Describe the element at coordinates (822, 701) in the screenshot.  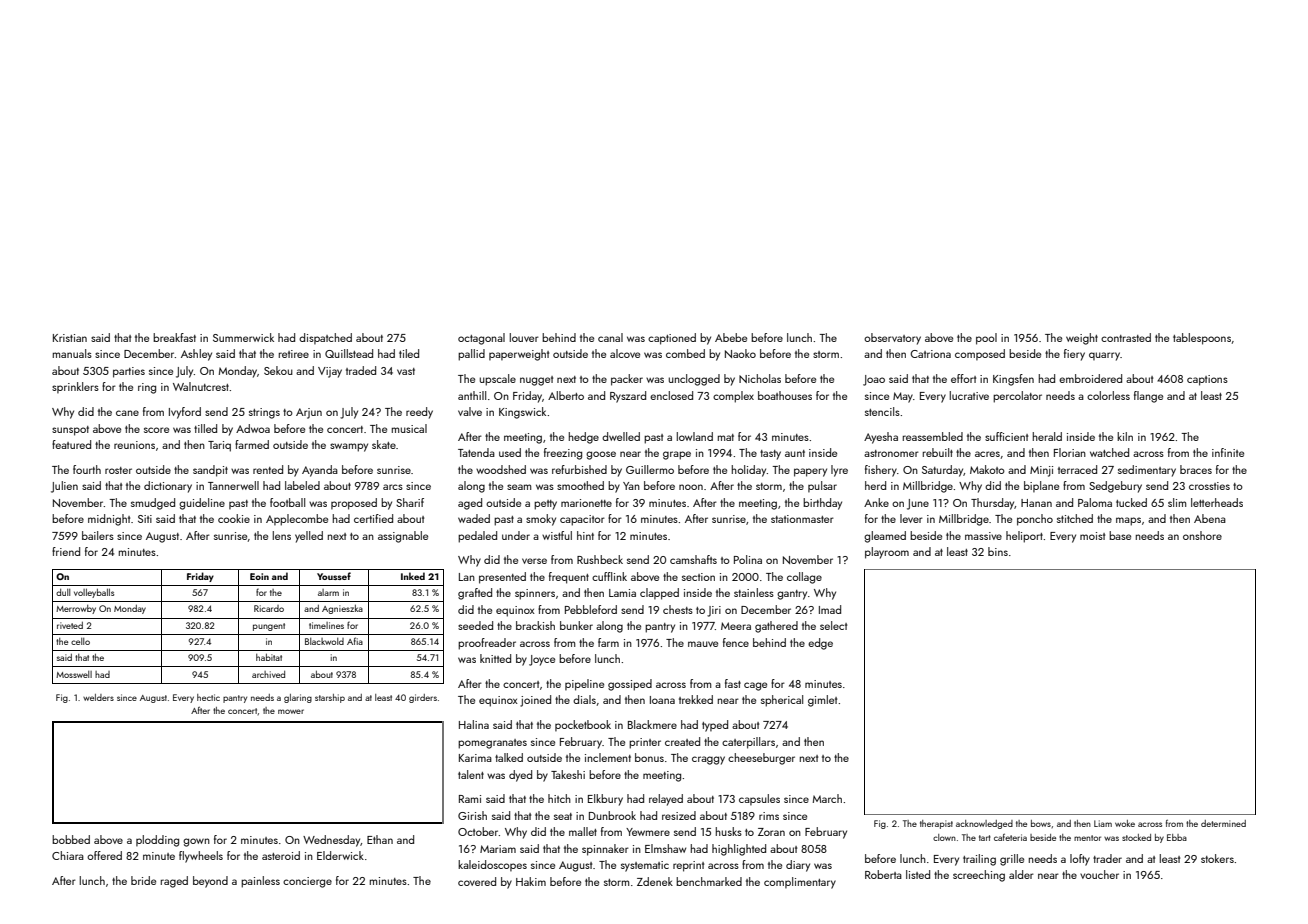
I see `gimlet` at that location.
